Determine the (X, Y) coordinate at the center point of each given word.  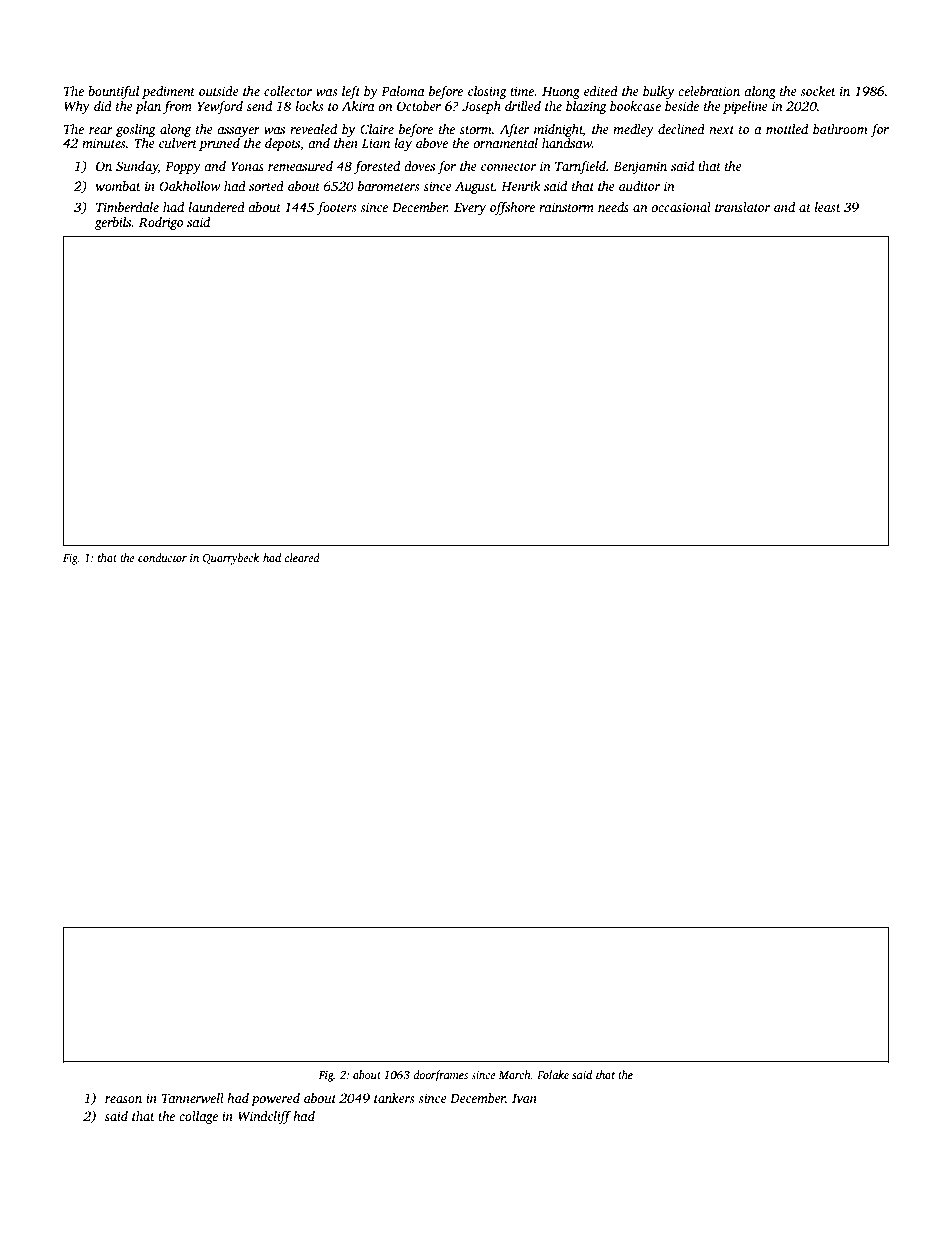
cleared (302, 557)
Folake (553, 1074)
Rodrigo (161, 223)
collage (198, 1117)
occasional (681, 207)
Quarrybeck (231, 559)
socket (818, 91)
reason (123, 1099)
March (514, 1074)
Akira (357, 106)
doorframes (440, 1076)
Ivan (524, 1098)
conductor (162, 557)
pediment (168, 92)
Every (470, 209)
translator (742, 207)
